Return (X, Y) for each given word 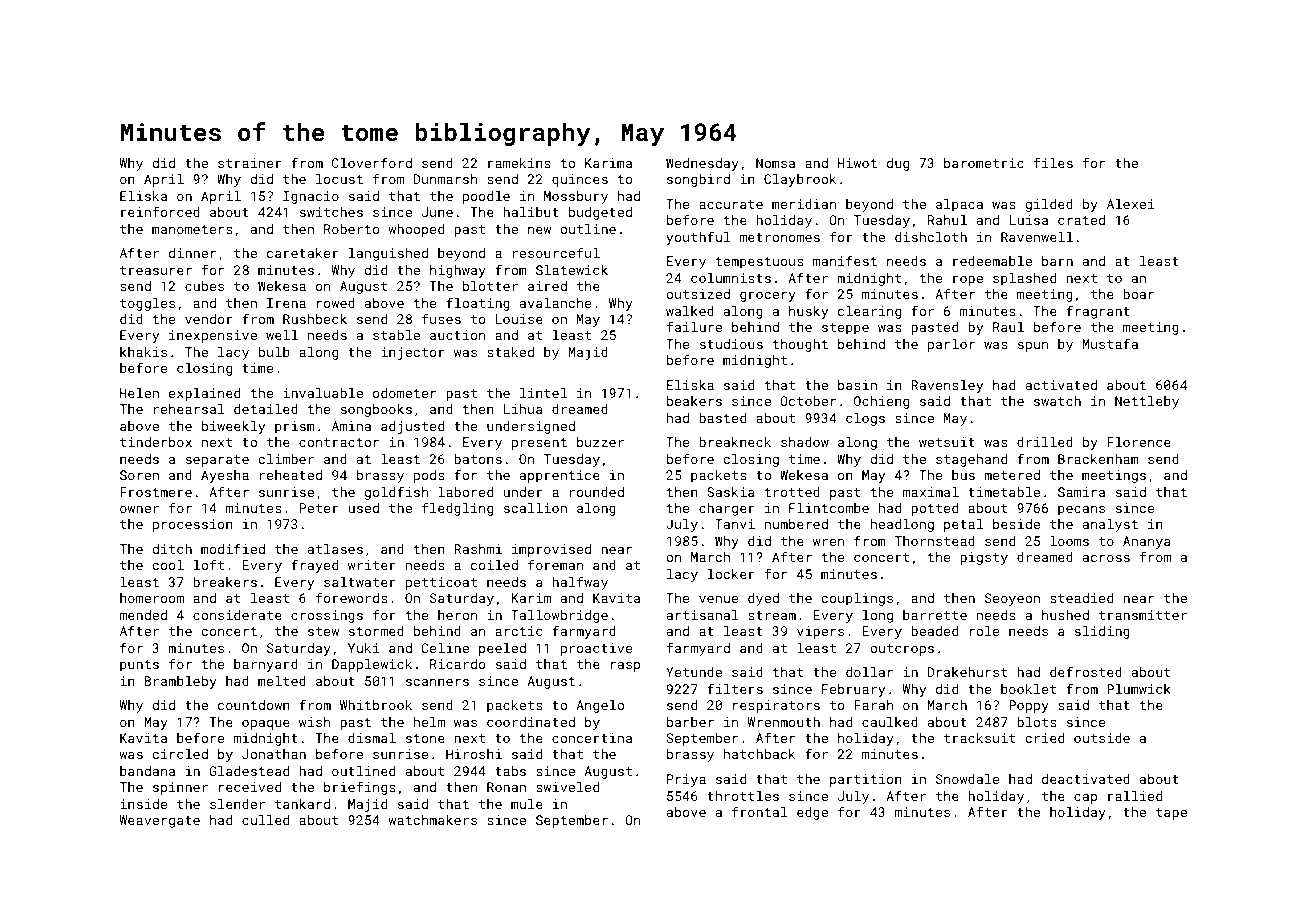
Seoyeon (1012, 599)
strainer (250, 163)
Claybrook (800, 180)
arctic (518, 631)
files (1053, 162)
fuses (441, 318)
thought (800, 345)
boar (1138, 294)
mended (143, 615)
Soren (139, 475)
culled (265, 820)
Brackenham (1098, 459)
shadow (805, 442)
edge (812, 813)
